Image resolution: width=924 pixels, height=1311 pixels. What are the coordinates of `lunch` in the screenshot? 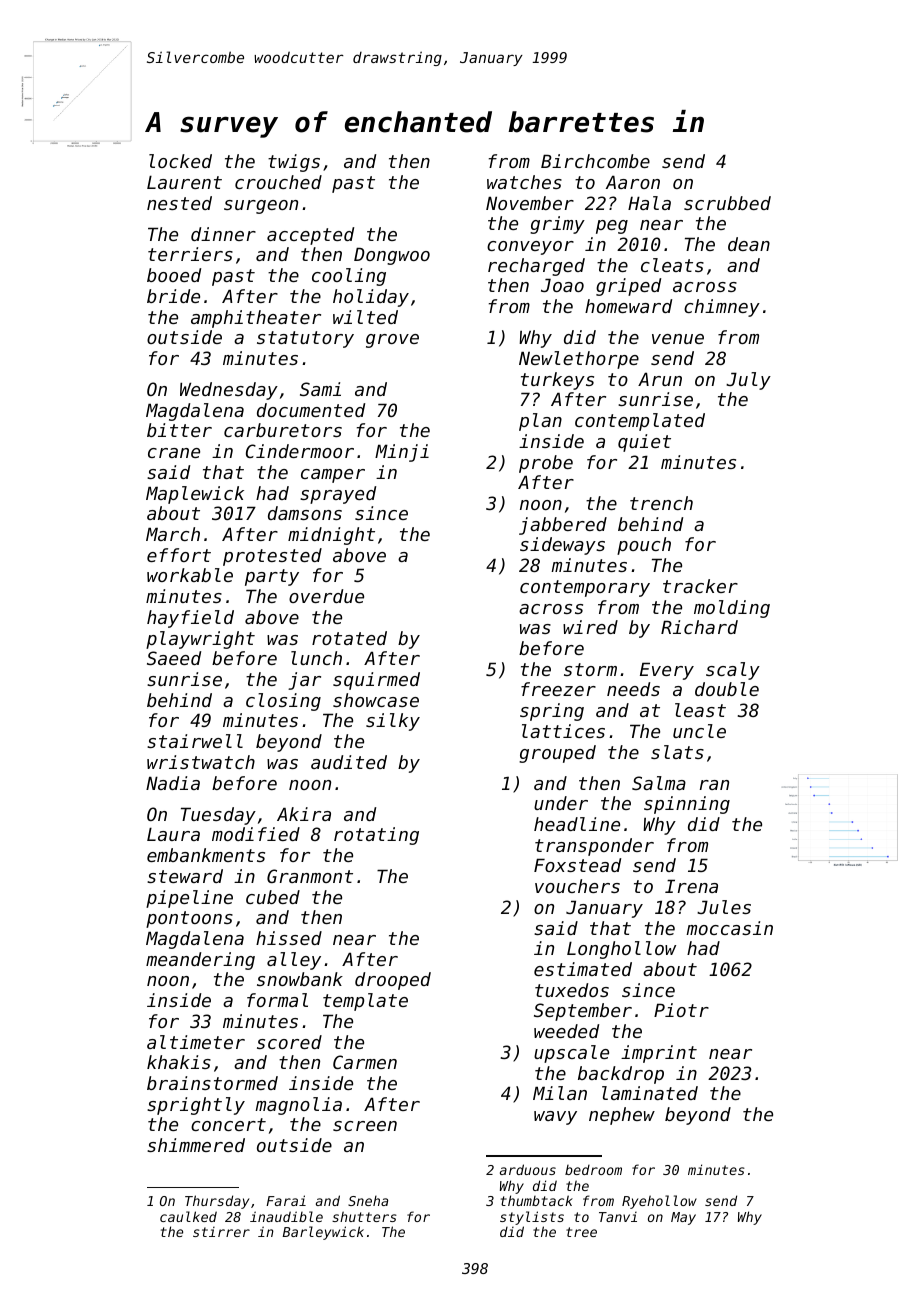 It's located at (316, 658).
